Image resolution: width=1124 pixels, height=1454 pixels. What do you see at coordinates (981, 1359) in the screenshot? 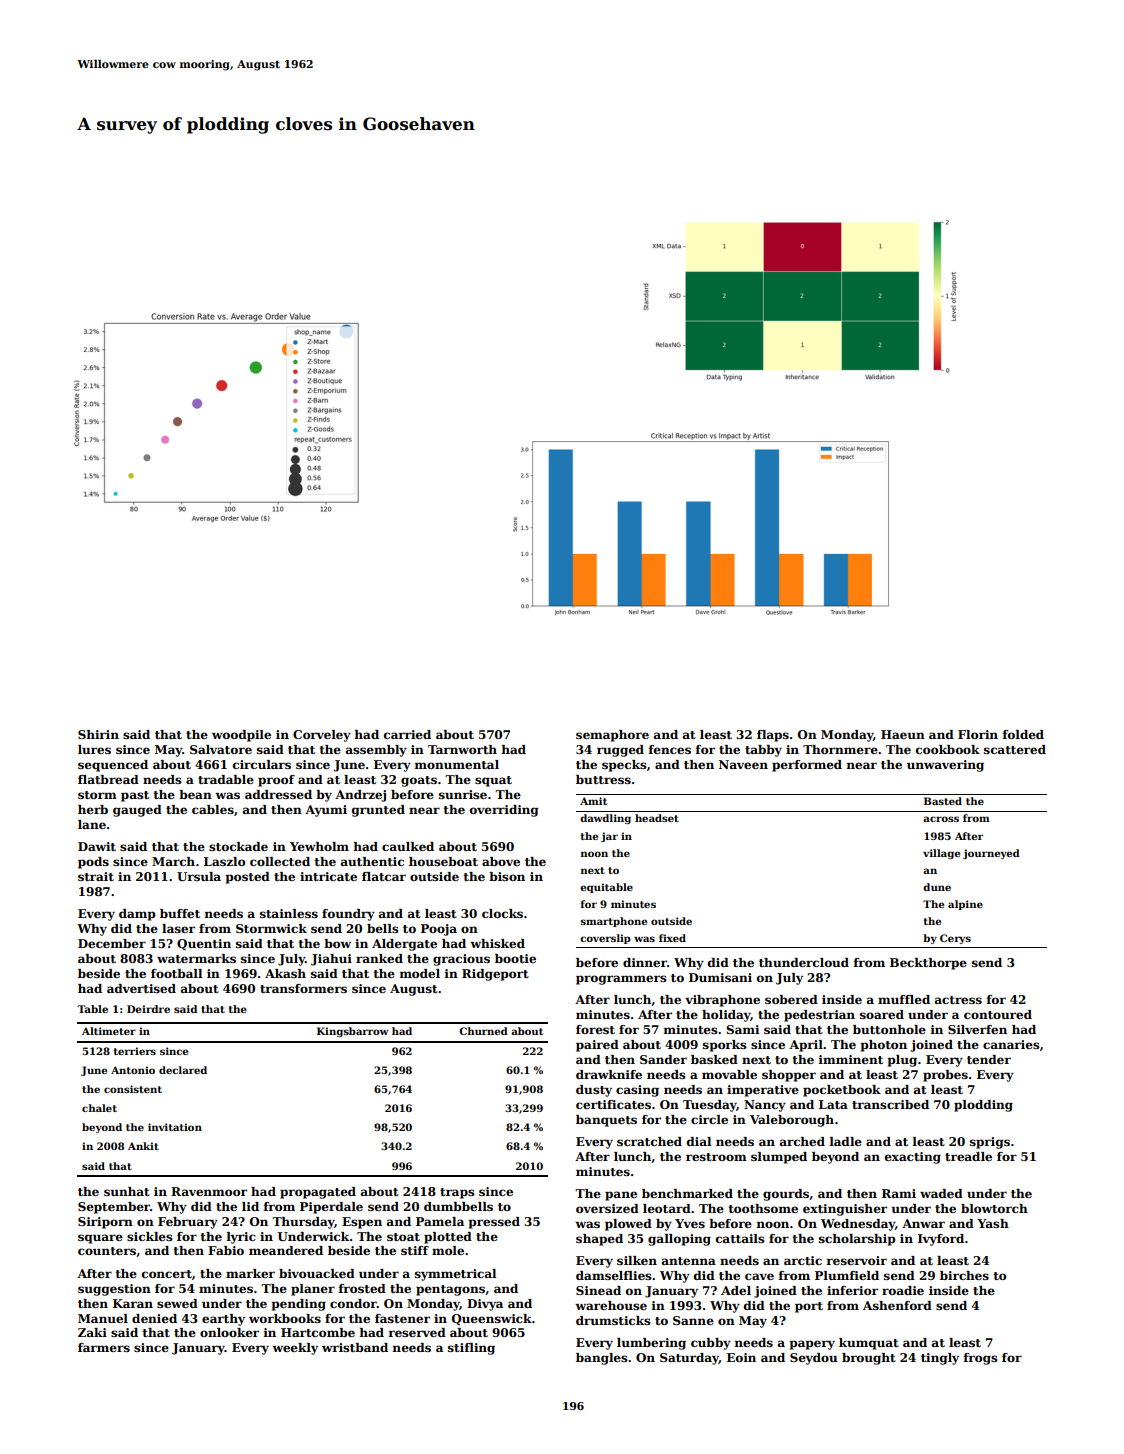
I see `frogs` at bounding box center [981, 1359].
